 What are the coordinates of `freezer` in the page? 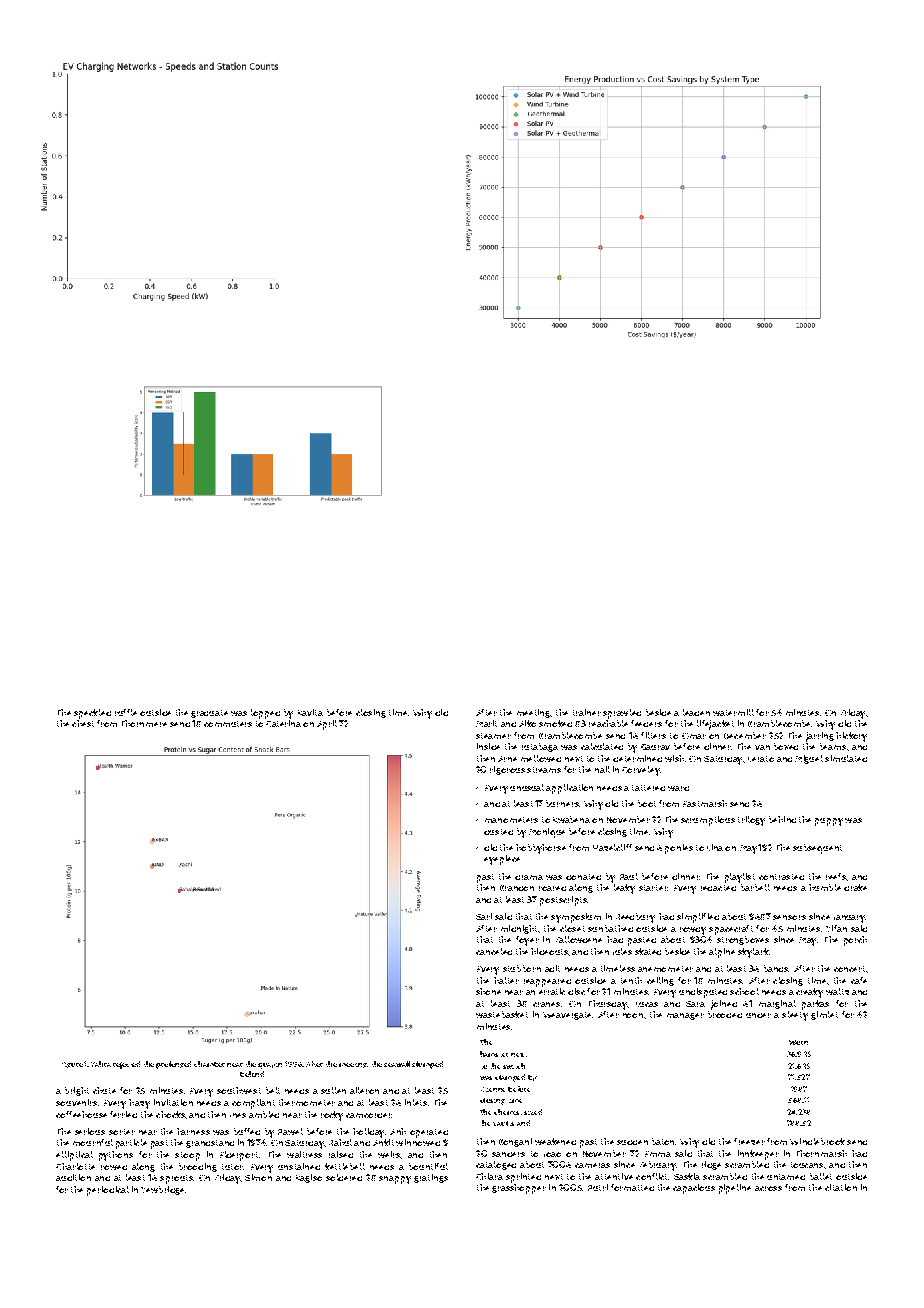 It's located at (749, 1141).
